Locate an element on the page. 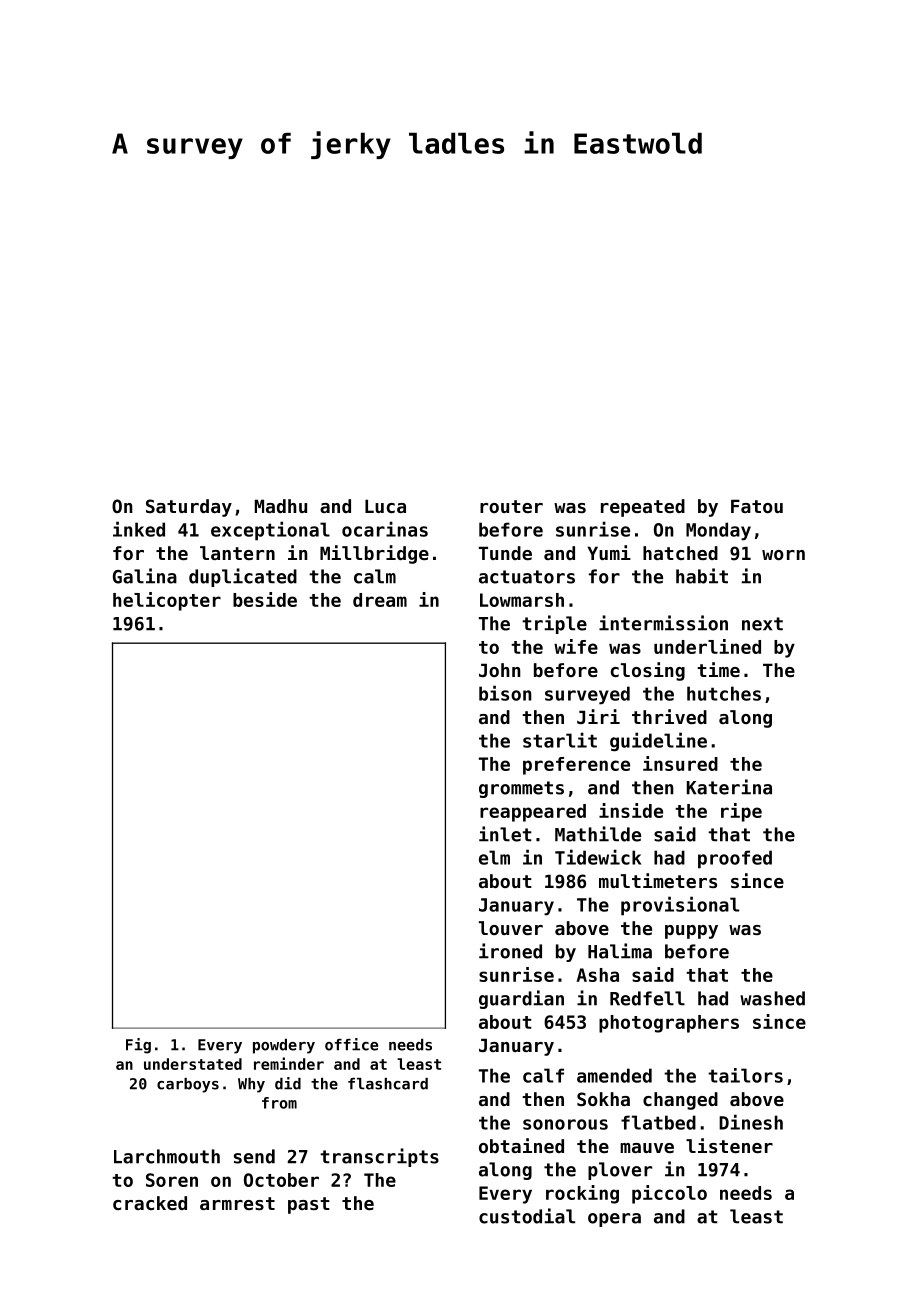 The width and height of the page is (924, 1311). grommets is located at coordinates (521, 789).
